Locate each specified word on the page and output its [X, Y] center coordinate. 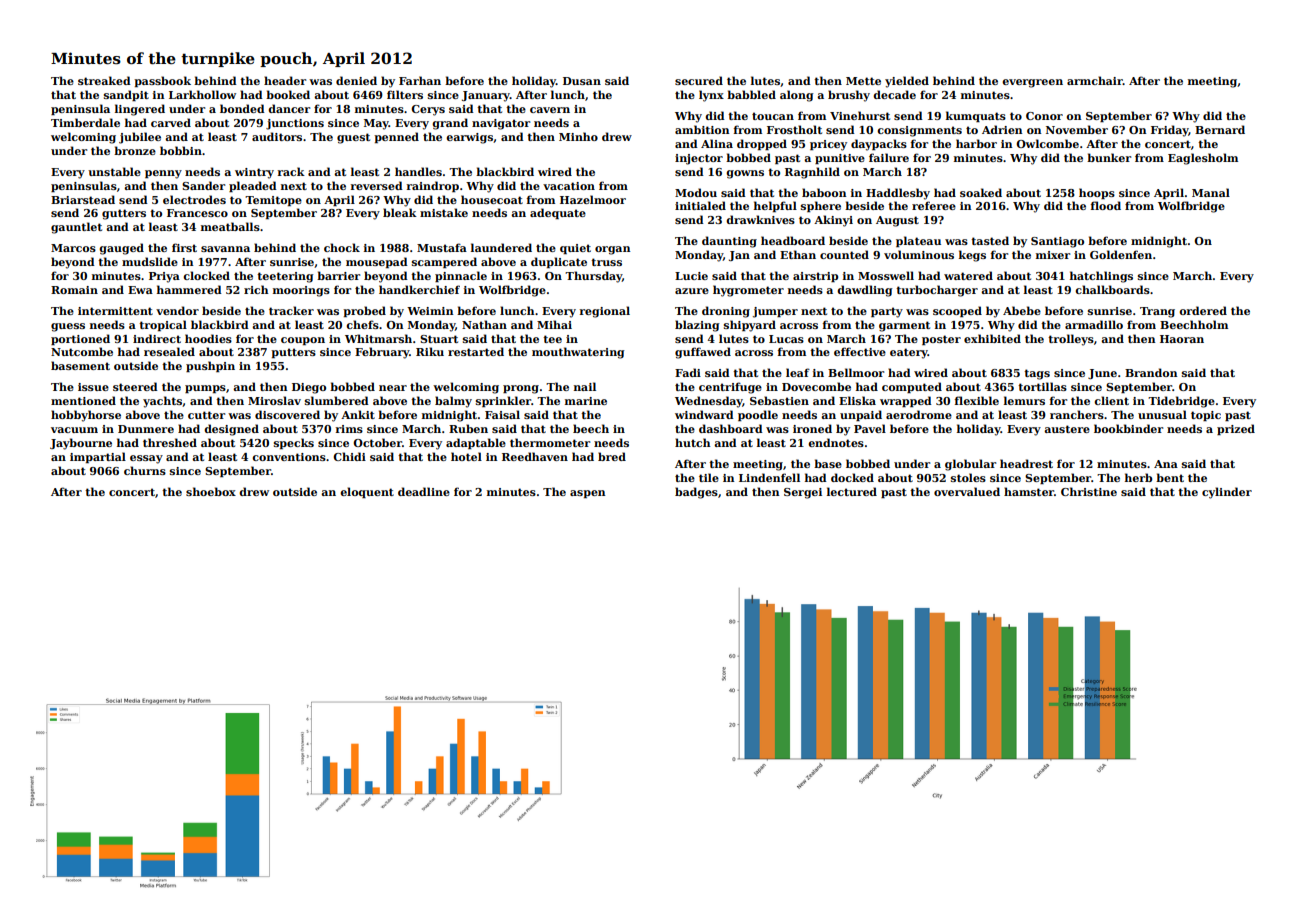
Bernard [1220, 129]
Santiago [1057, 242]
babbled [751, 94]
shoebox [211, 491]
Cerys [428, 110]
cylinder [1227, 493]
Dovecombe [816, 386]
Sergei [803, 493]
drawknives [760, 219]
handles [418, 171]
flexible [977, 400]
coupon [303, 341]
